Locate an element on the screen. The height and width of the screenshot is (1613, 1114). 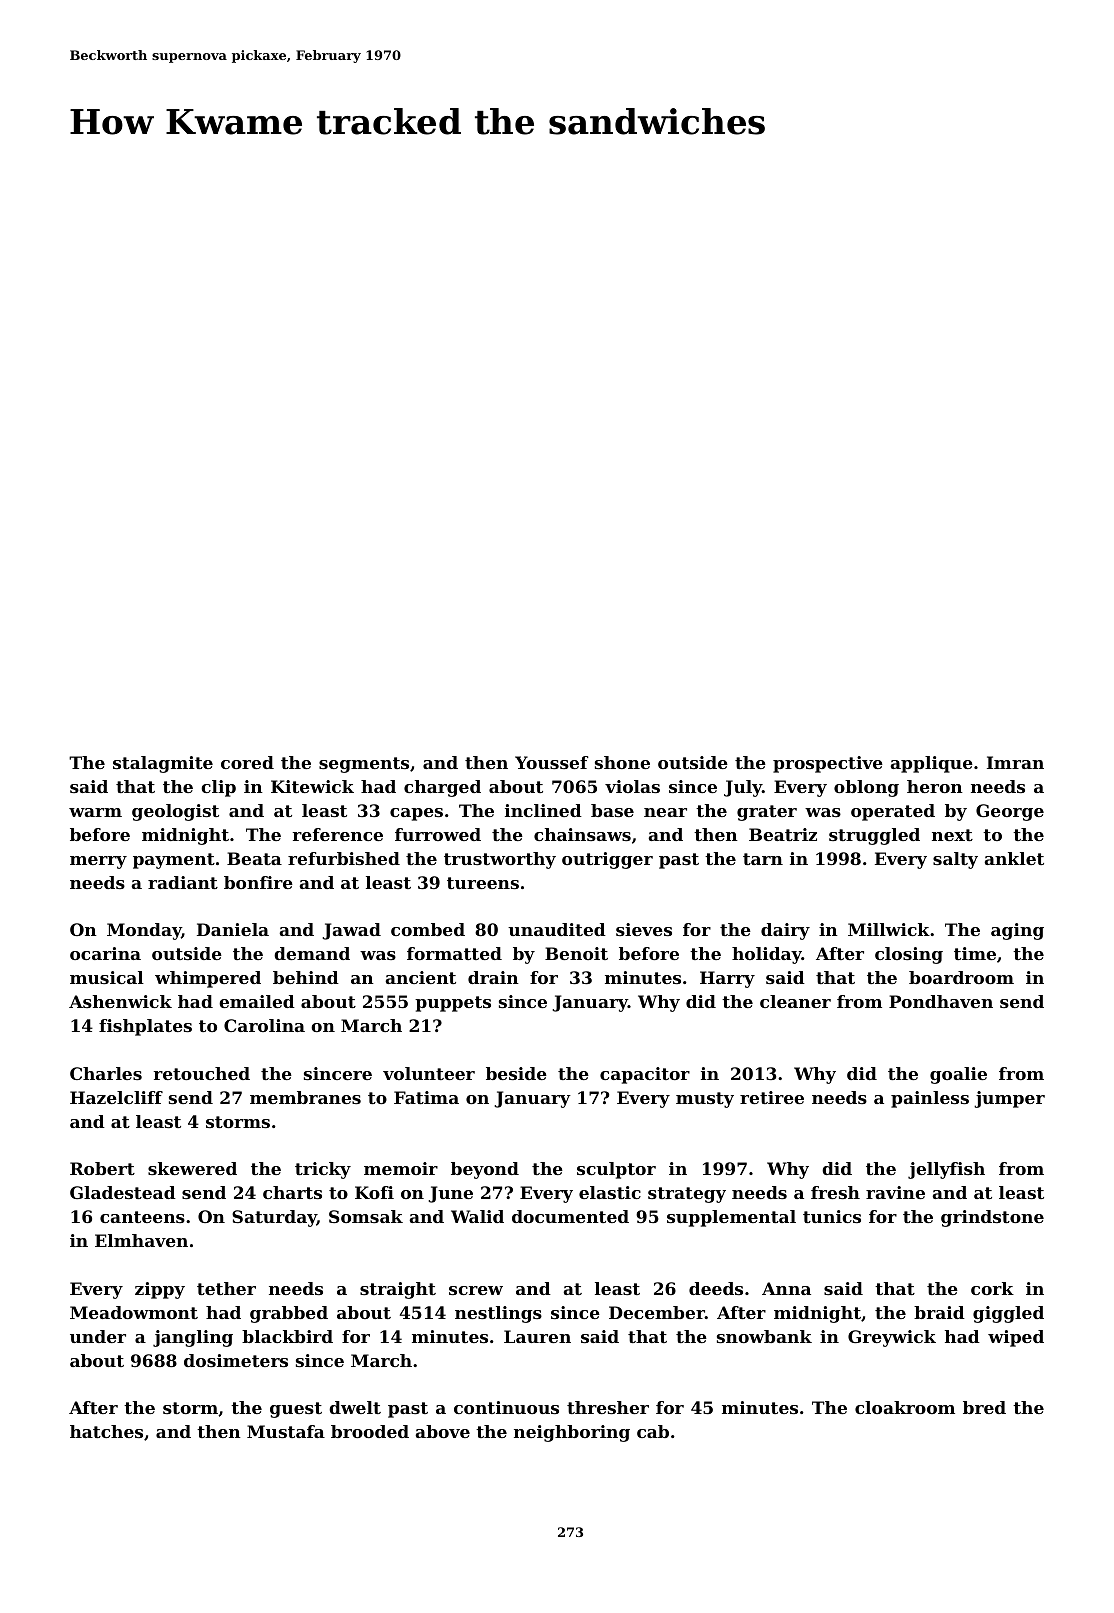
painless is located at coordinates (930, 1099).
